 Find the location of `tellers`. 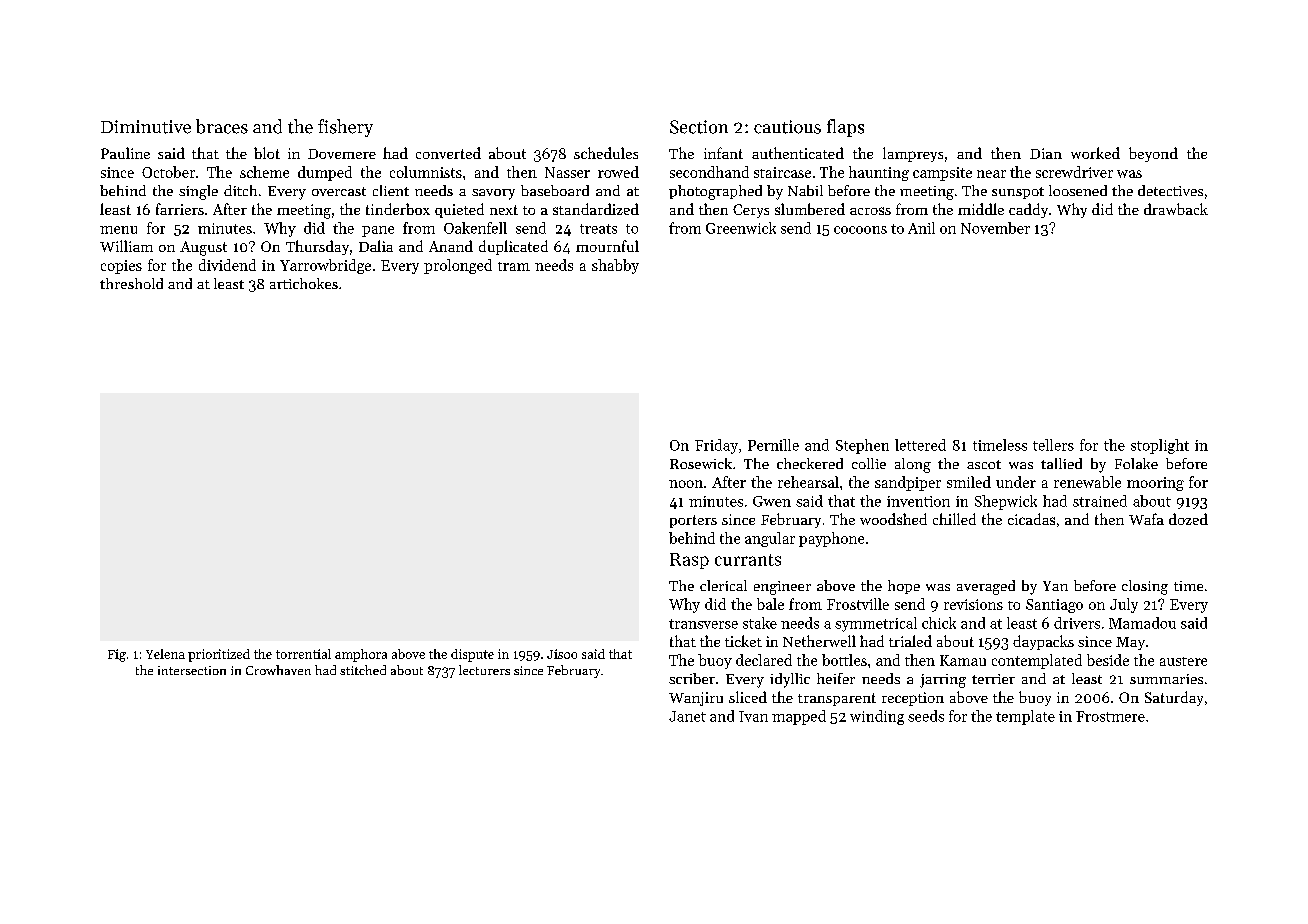

tellers is located at coordinates (1053, 445).
